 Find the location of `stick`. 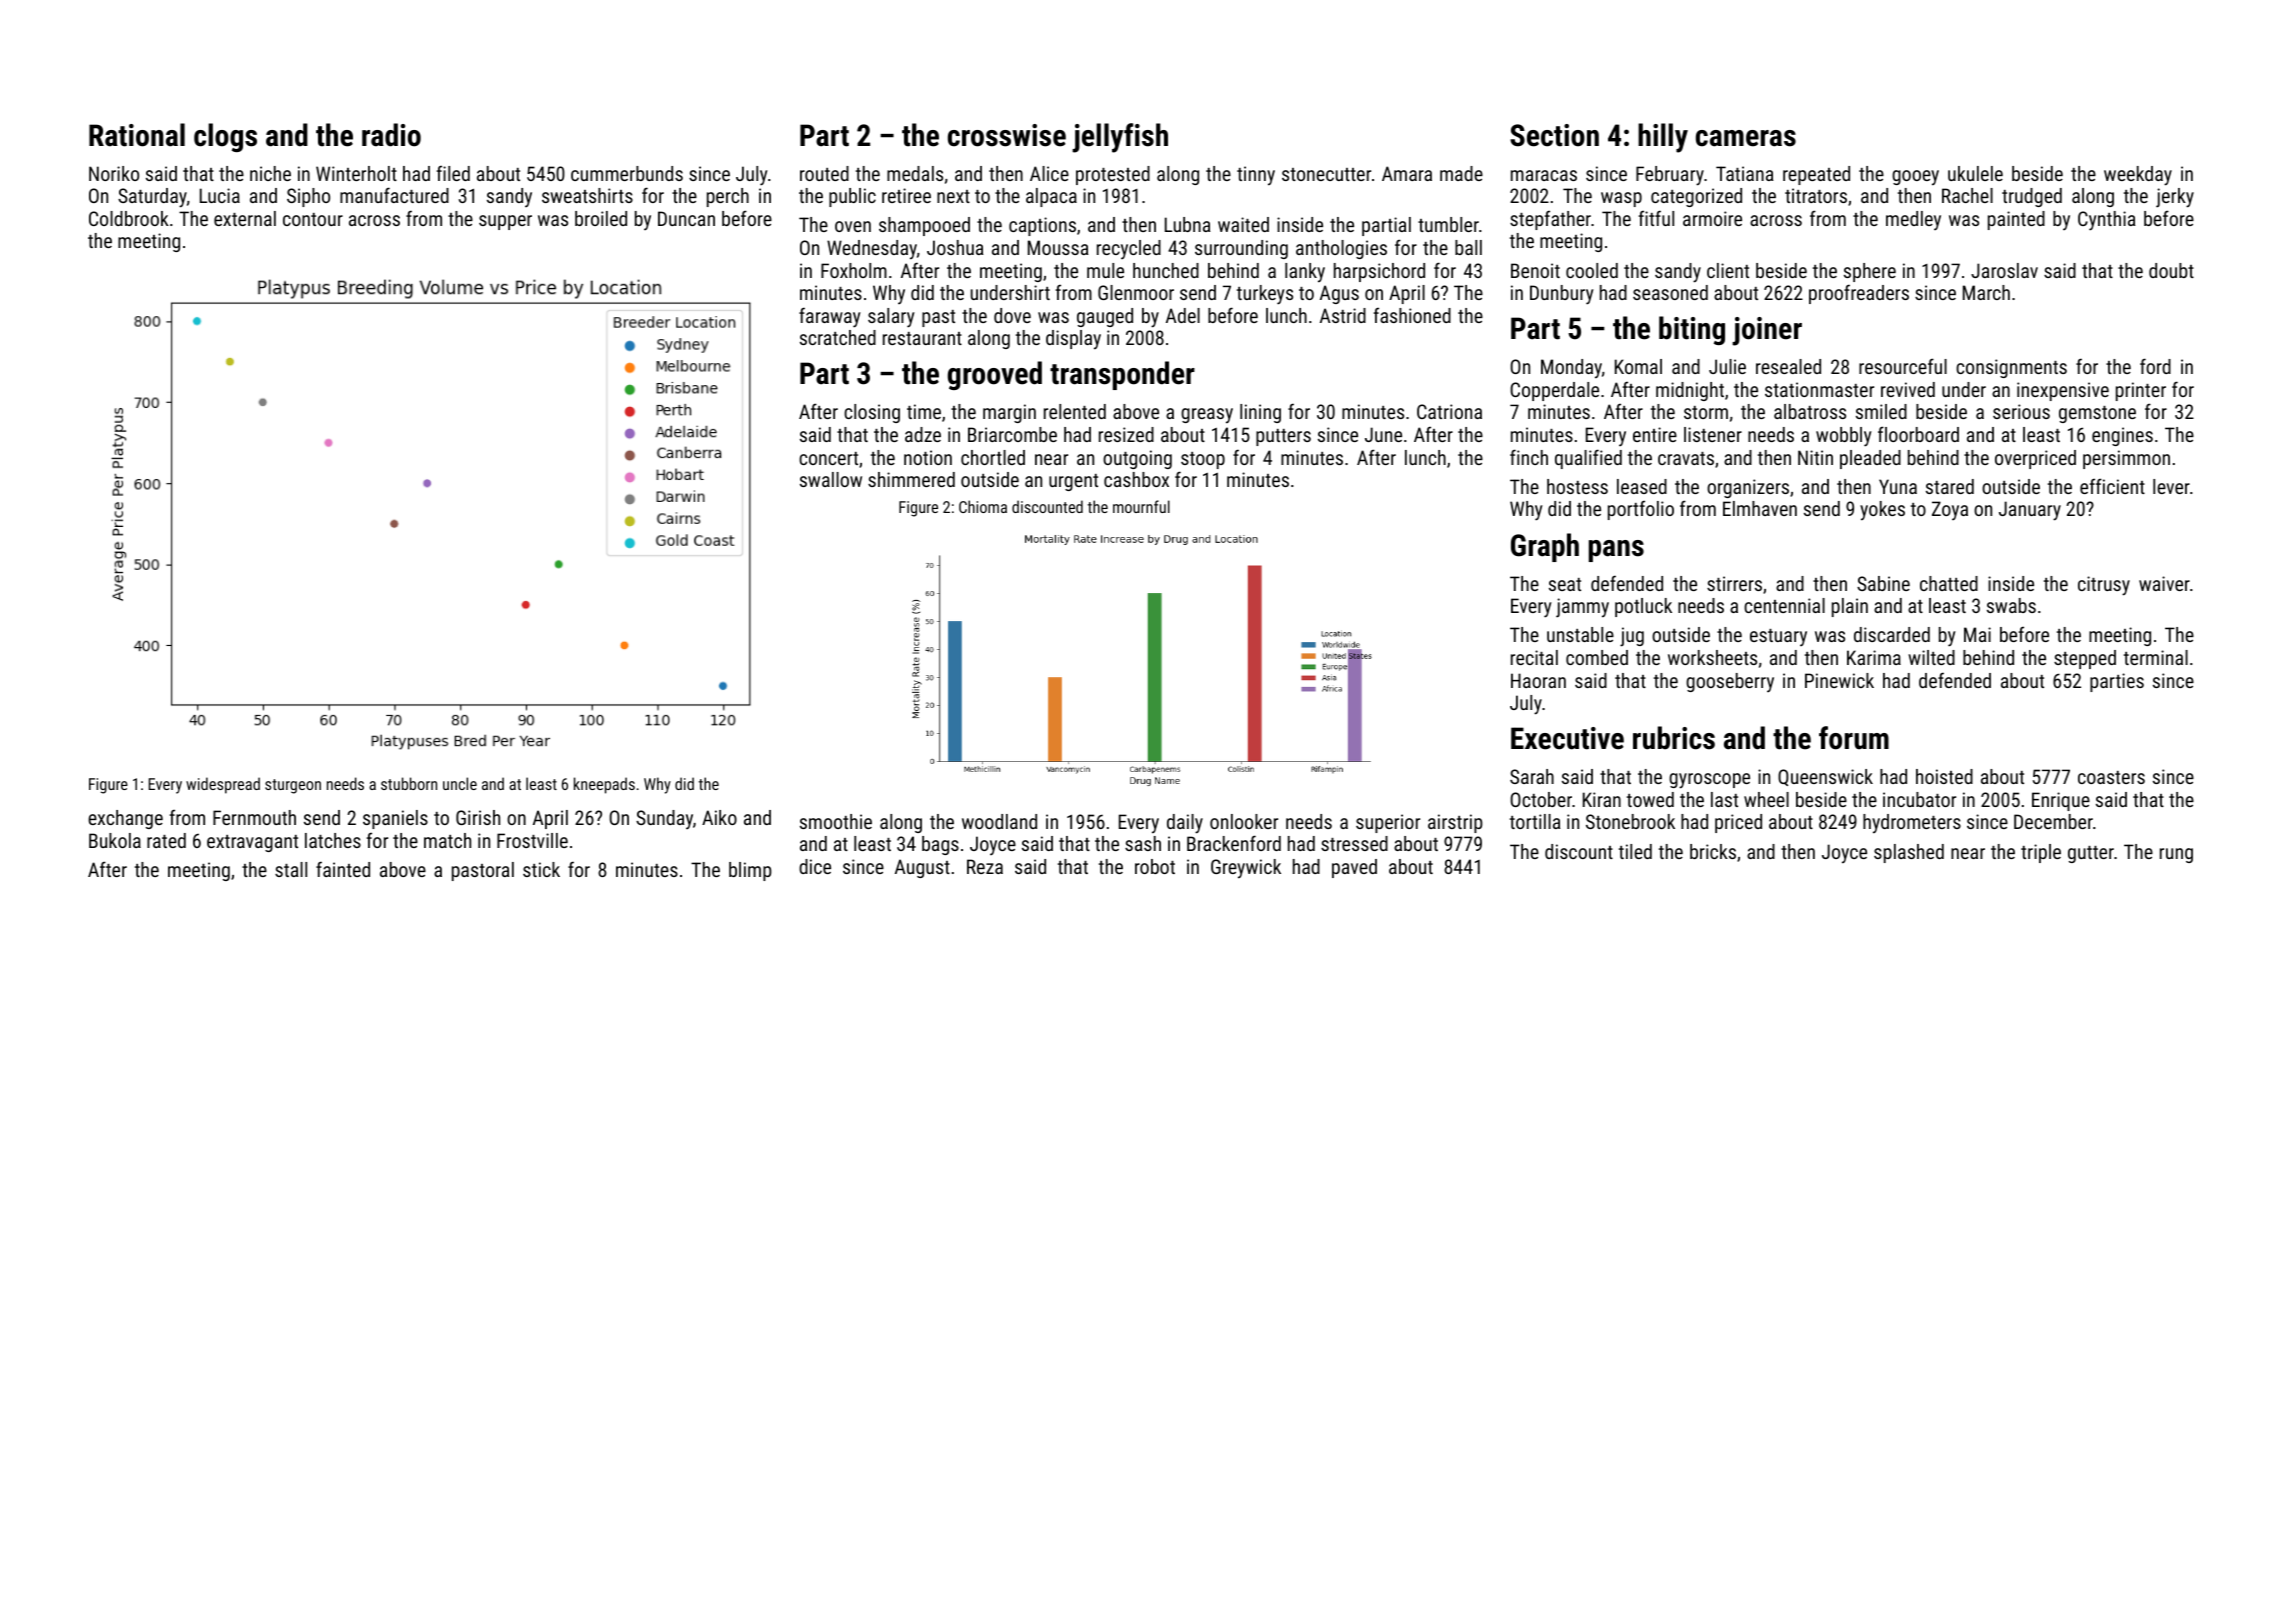

stick is located at coordinates (541, 869).
